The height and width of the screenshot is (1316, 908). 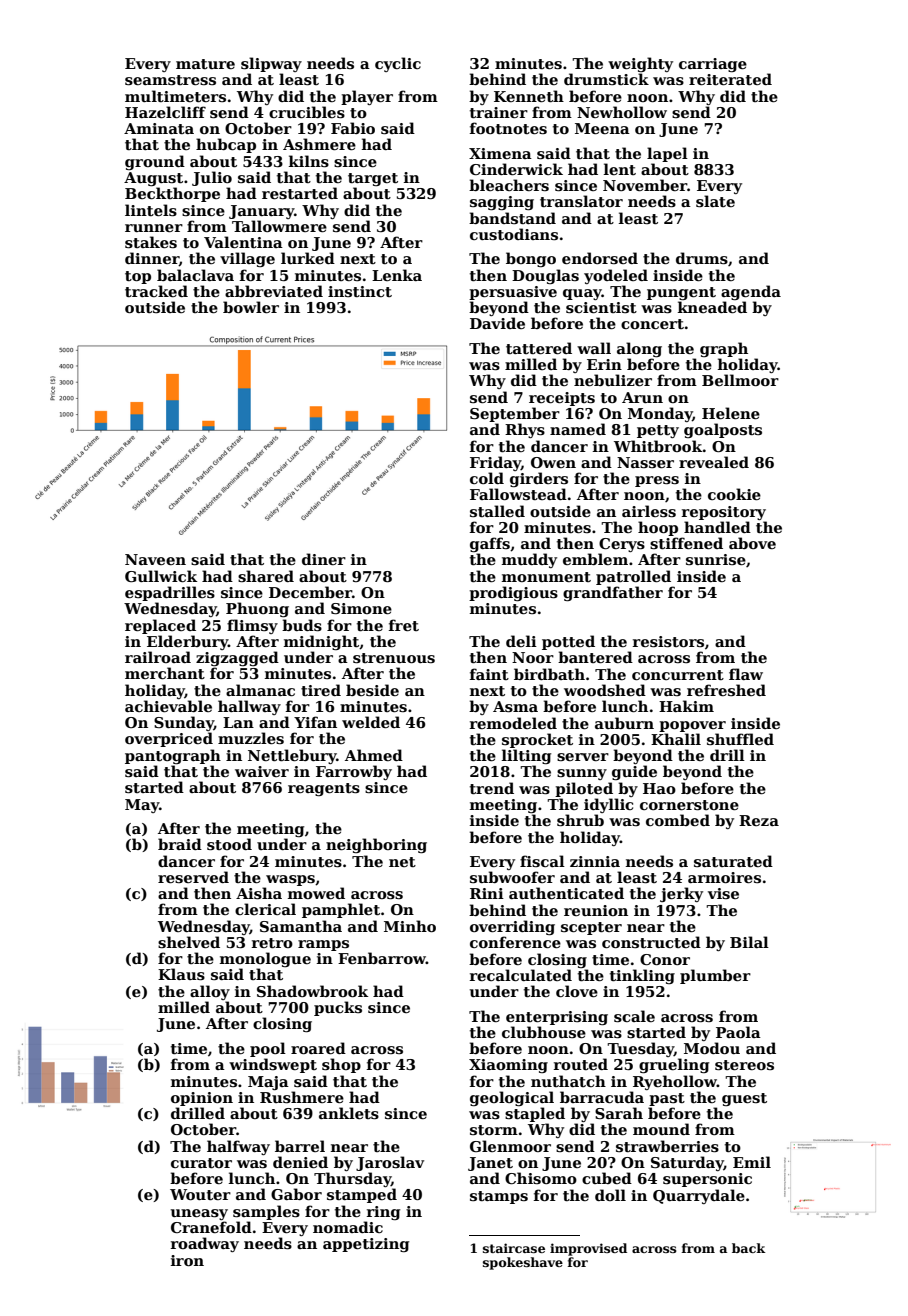 What do you see at coordinates (274, 291) in the screenshot?
I see `abbreviated` at bounding box center [274, 291].
